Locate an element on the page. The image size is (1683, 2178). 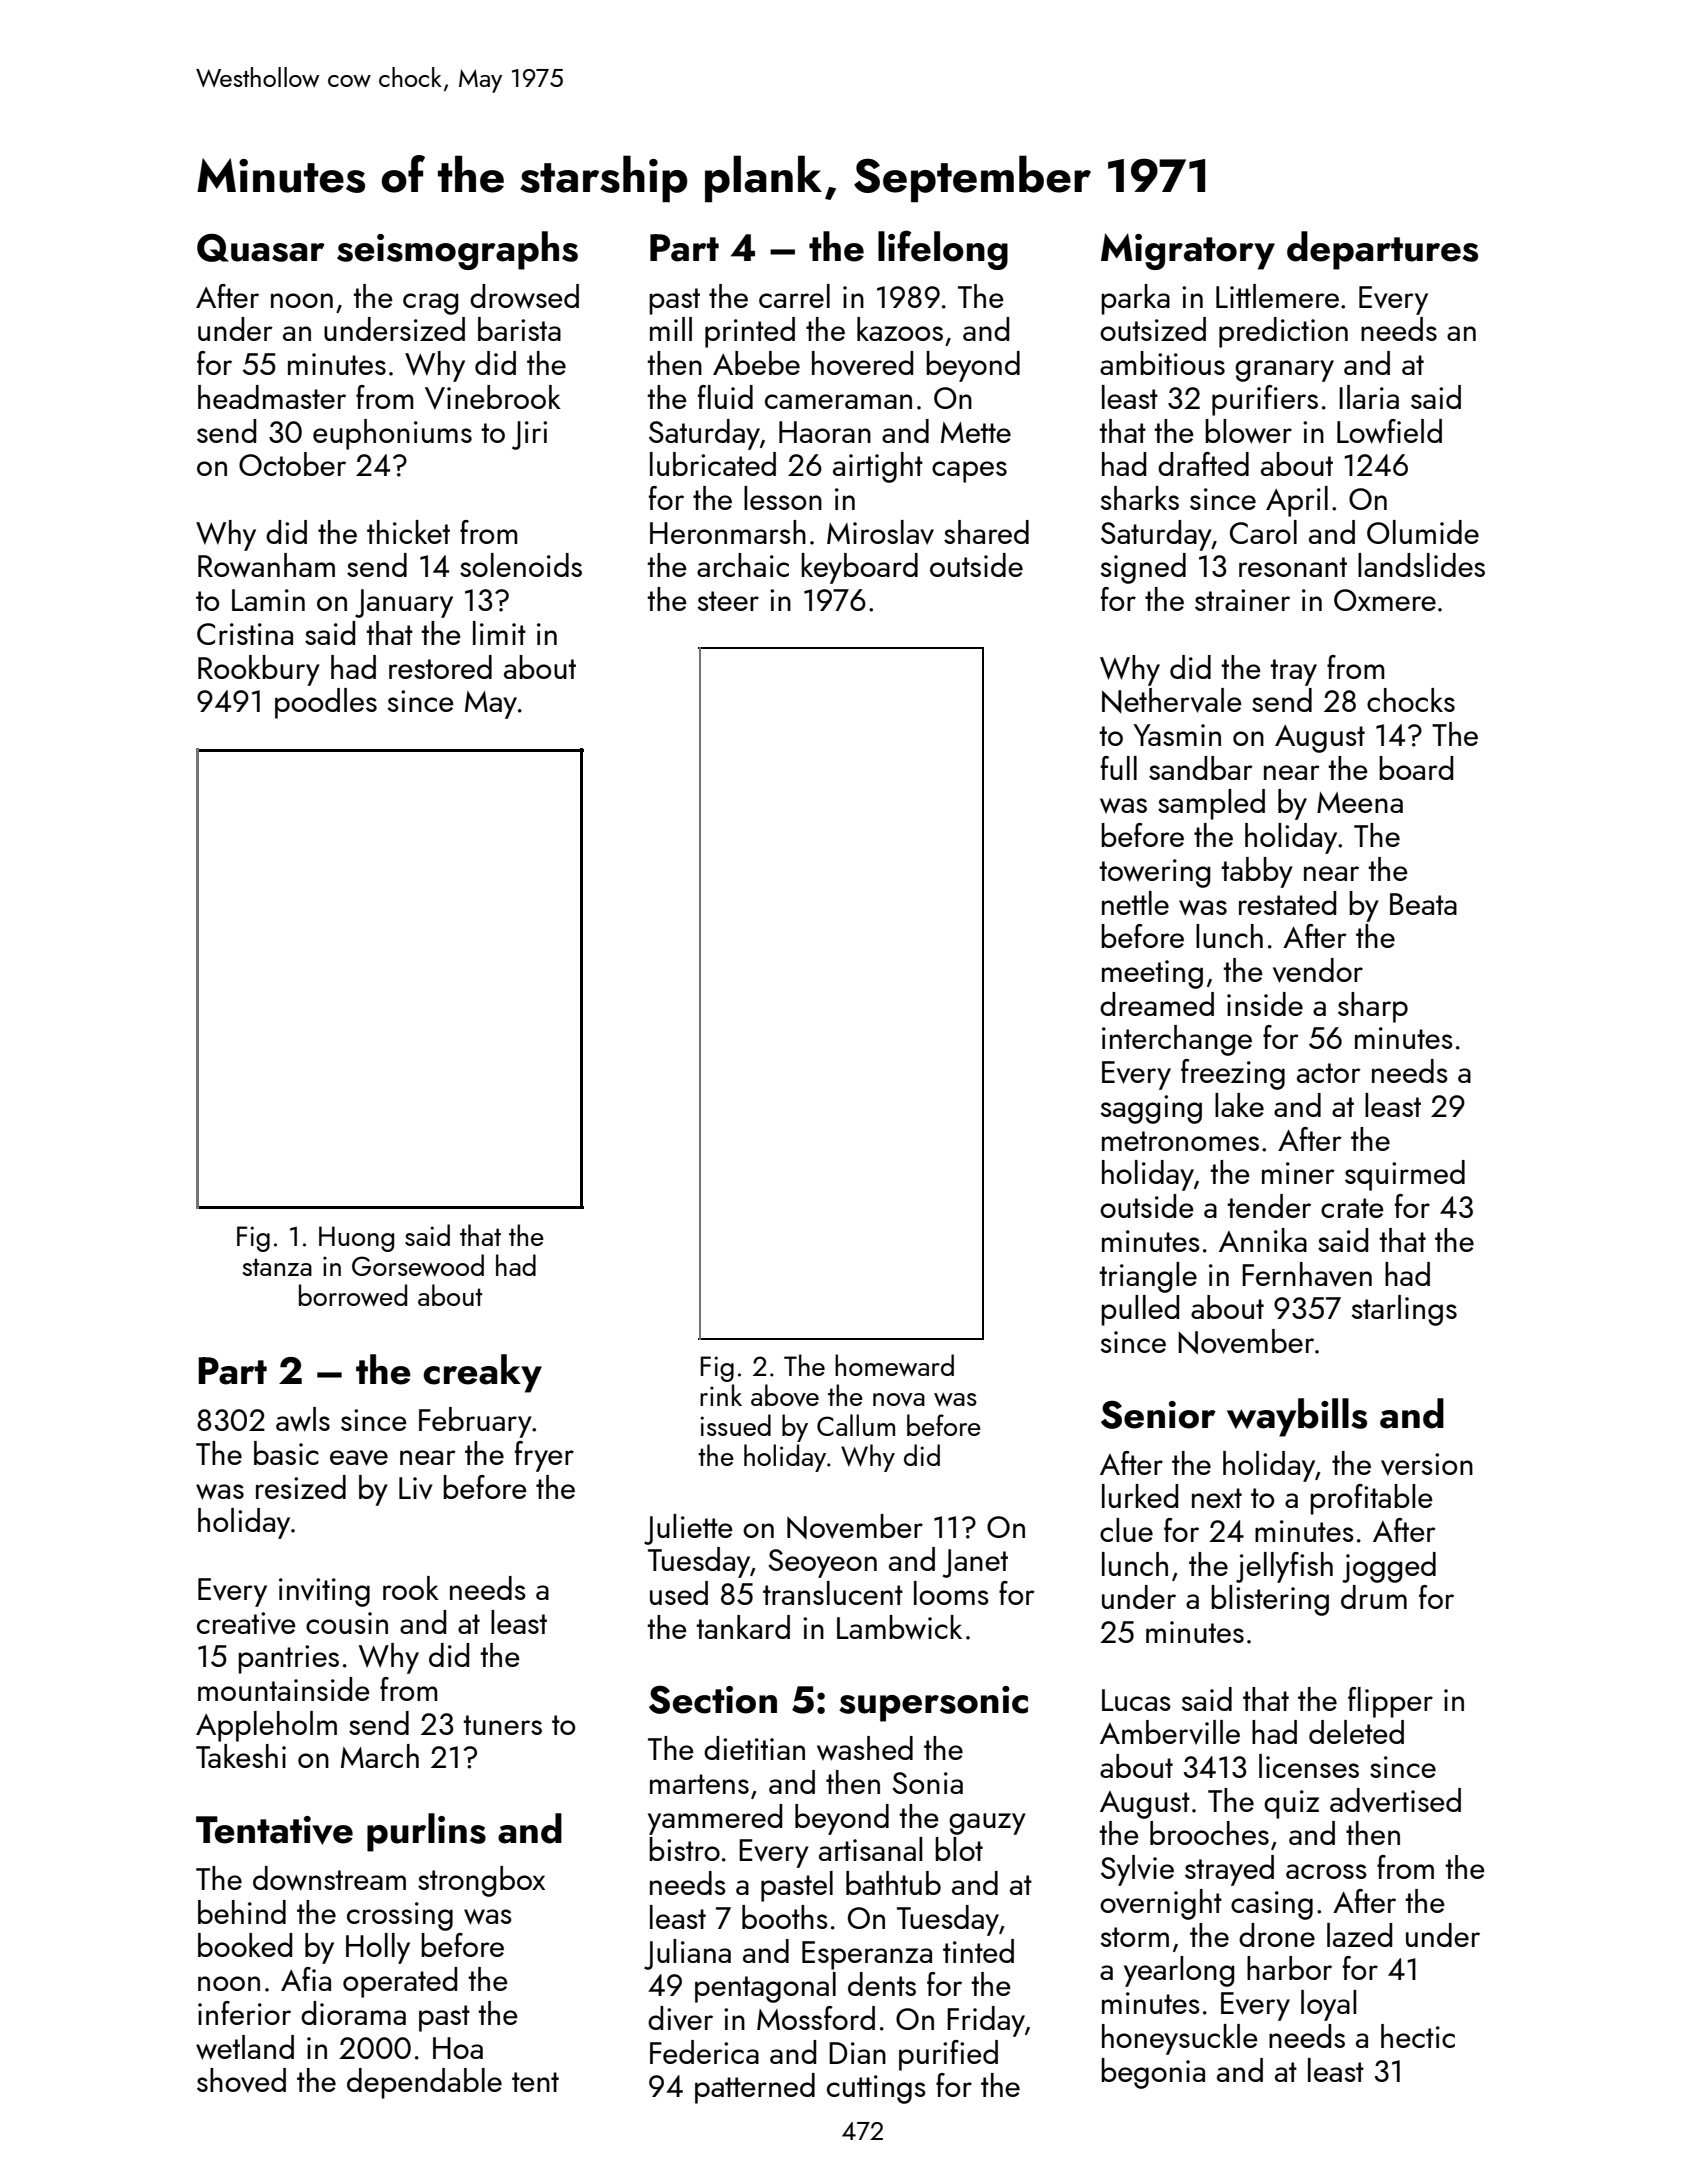
nettle is located at coordinates (1135, 903).
